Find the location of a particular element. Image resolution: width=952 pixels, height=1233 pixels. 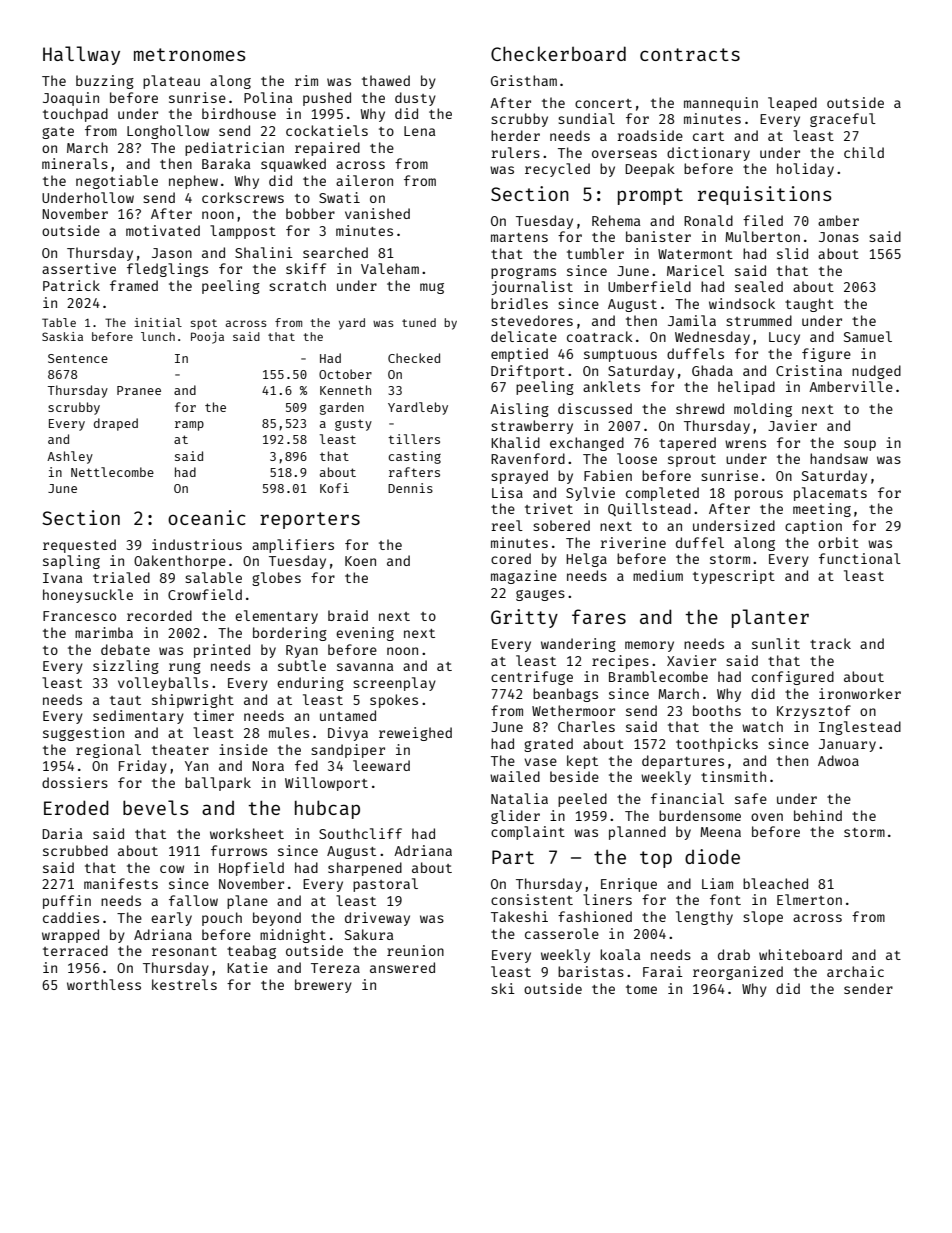

Checkerboard is located at coordinates (558, 53).
